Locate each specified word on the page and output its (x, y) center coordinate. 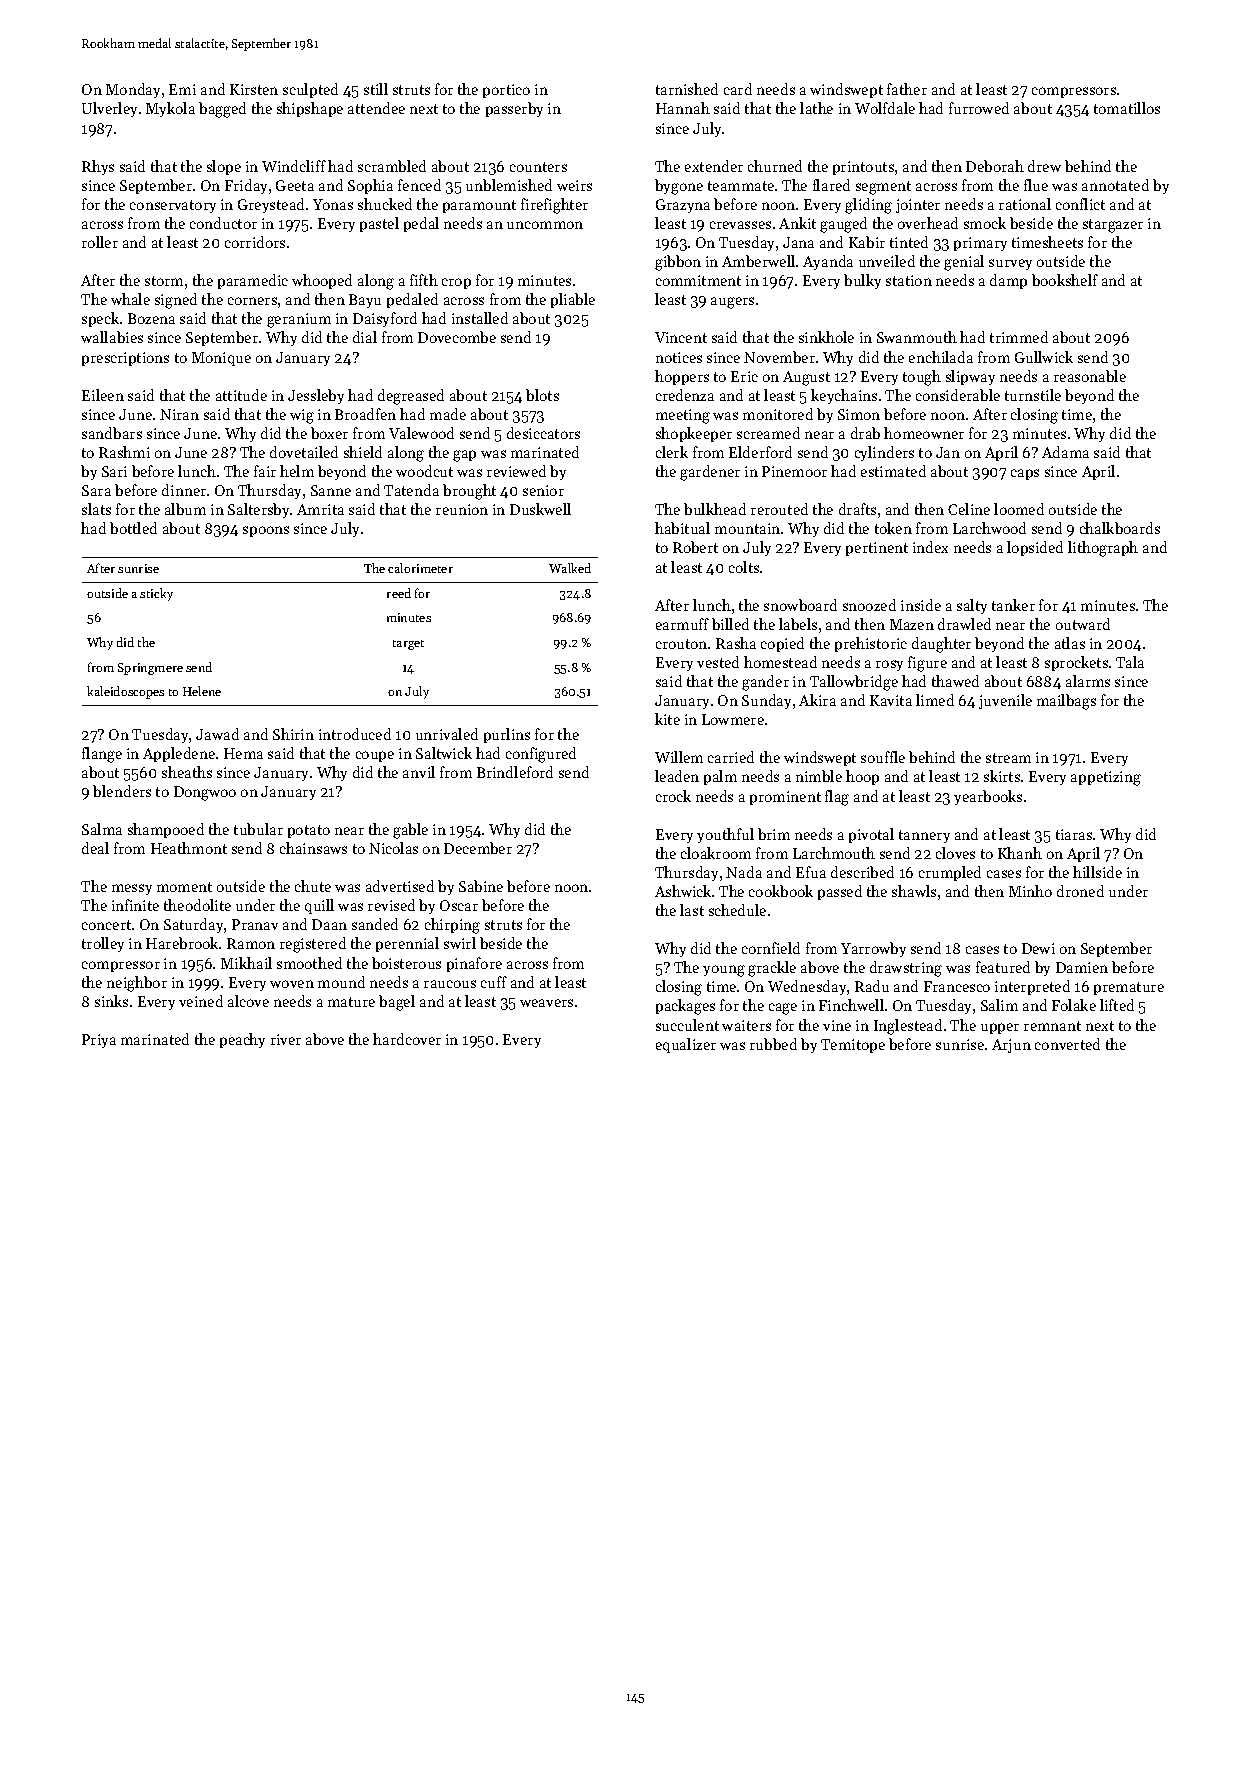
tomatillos (1127, 108)
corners (252, 301)
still (376, 89)
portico (506, 91)
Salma (102, 829)
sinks (111, 1001)
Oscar (459, 905)
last (692, 910)
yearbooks (988, 797)
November (779, 357)
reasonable (1090, 376)
